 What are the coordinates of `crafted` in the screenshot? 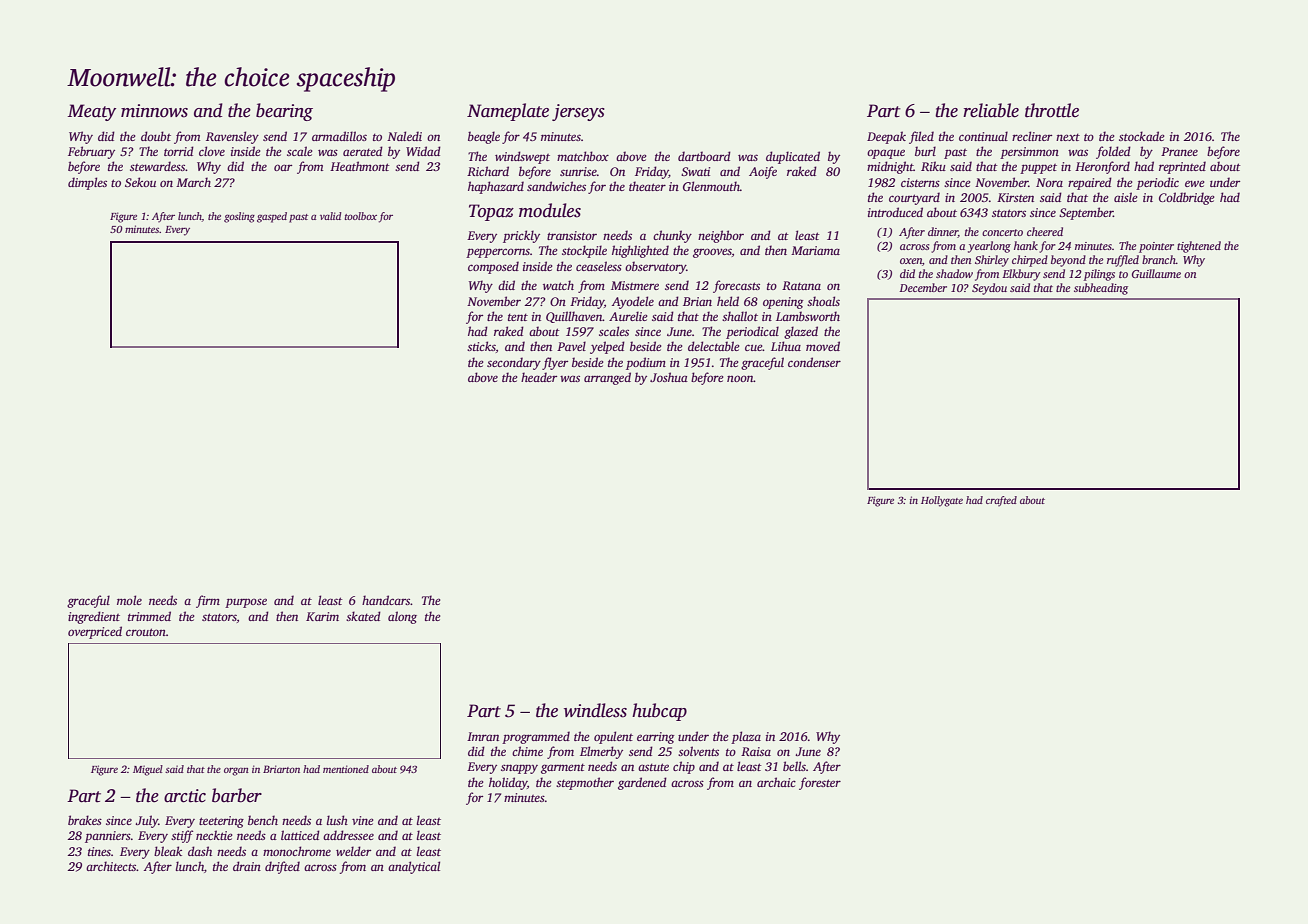 It's located at (1001, 501).
